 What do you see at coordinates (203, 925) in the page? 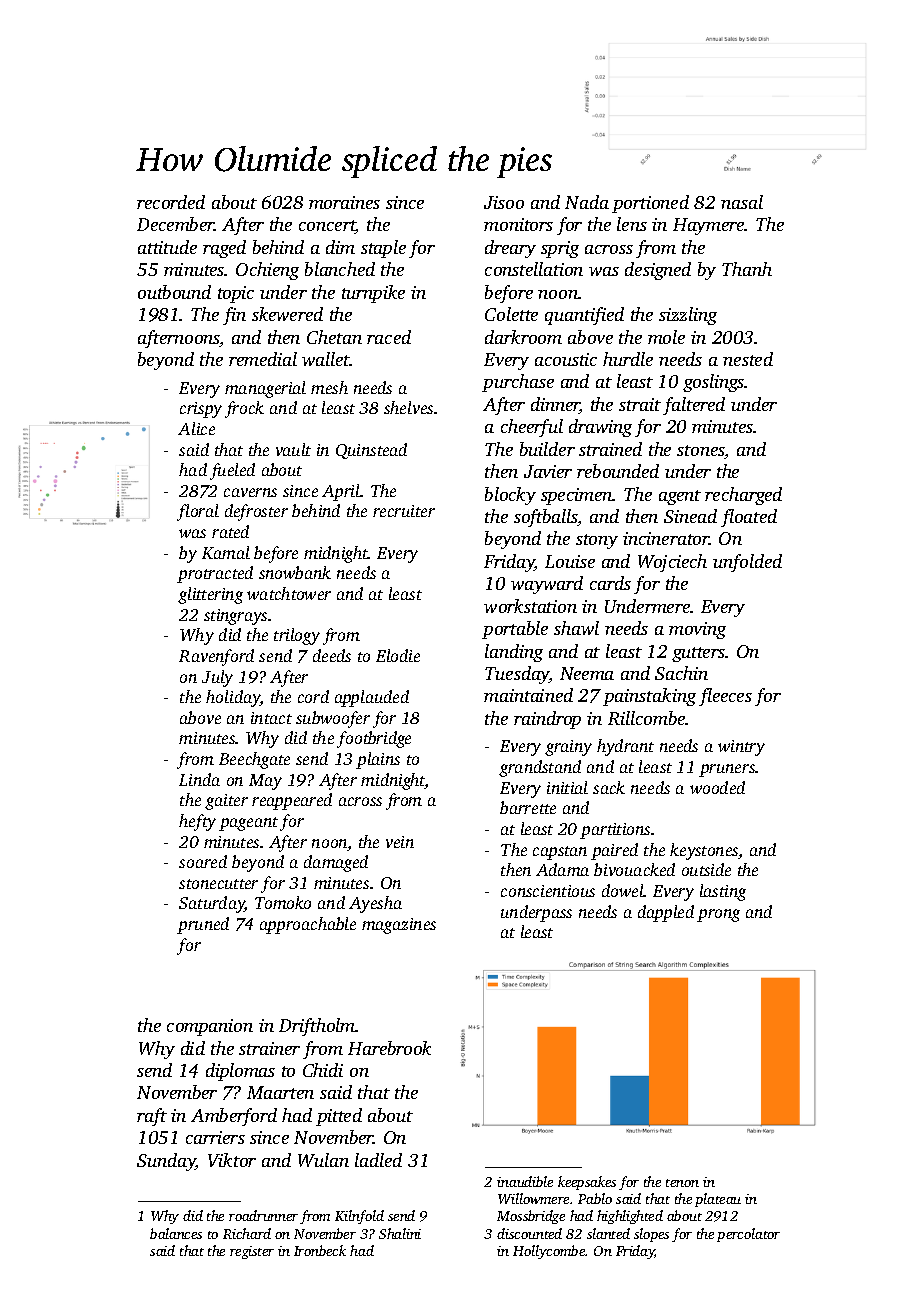
I see `pruned` at bounding box center [203, 925].
